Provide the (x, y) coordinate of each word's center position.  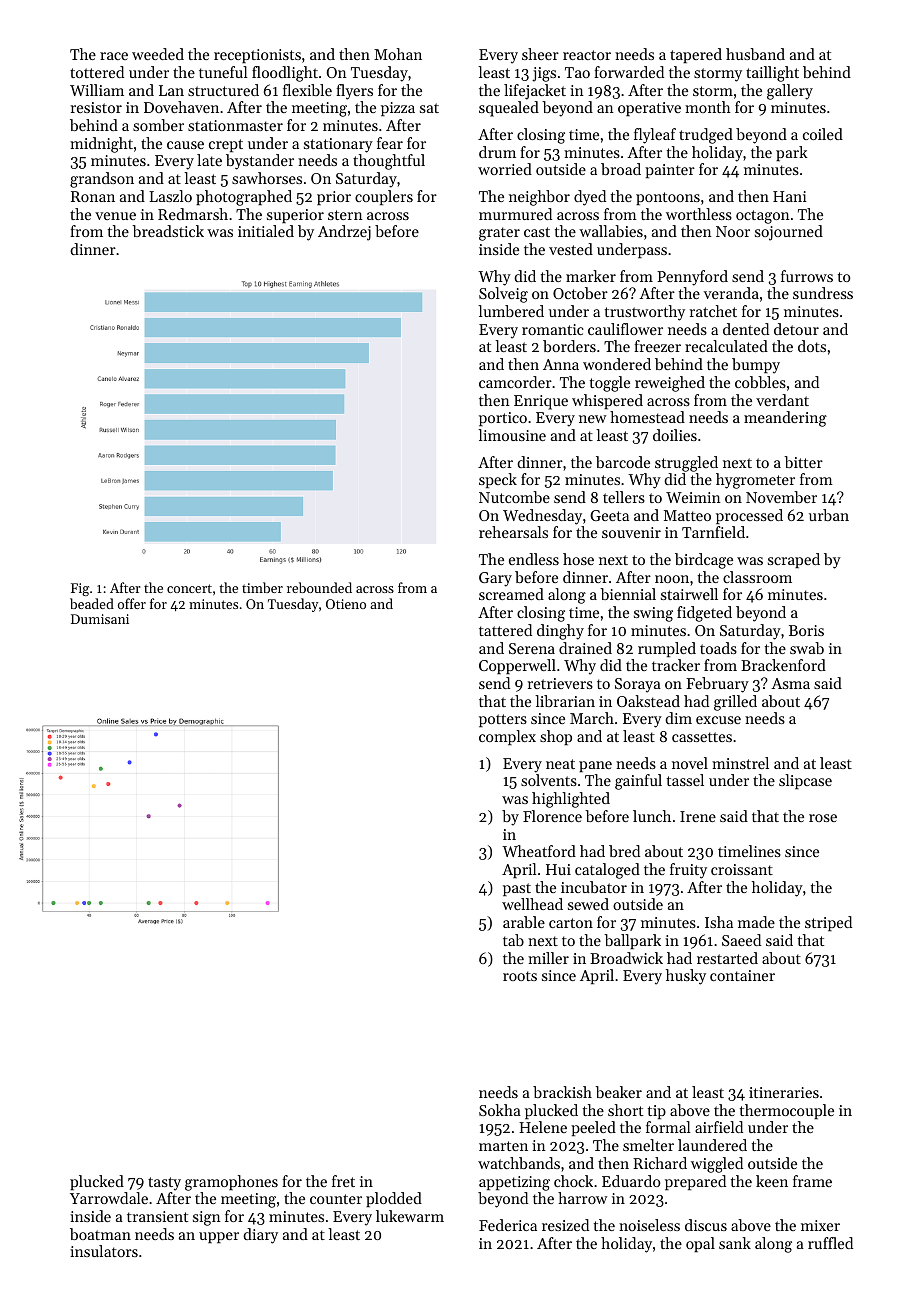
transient (157, 1216)
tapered (696, 55)
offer (132, 603)
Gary (495, 579)
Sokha (500, 1110)
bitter (803, 462)
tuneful (223, 72)
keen (772, 1181)
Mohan (398, 54)
